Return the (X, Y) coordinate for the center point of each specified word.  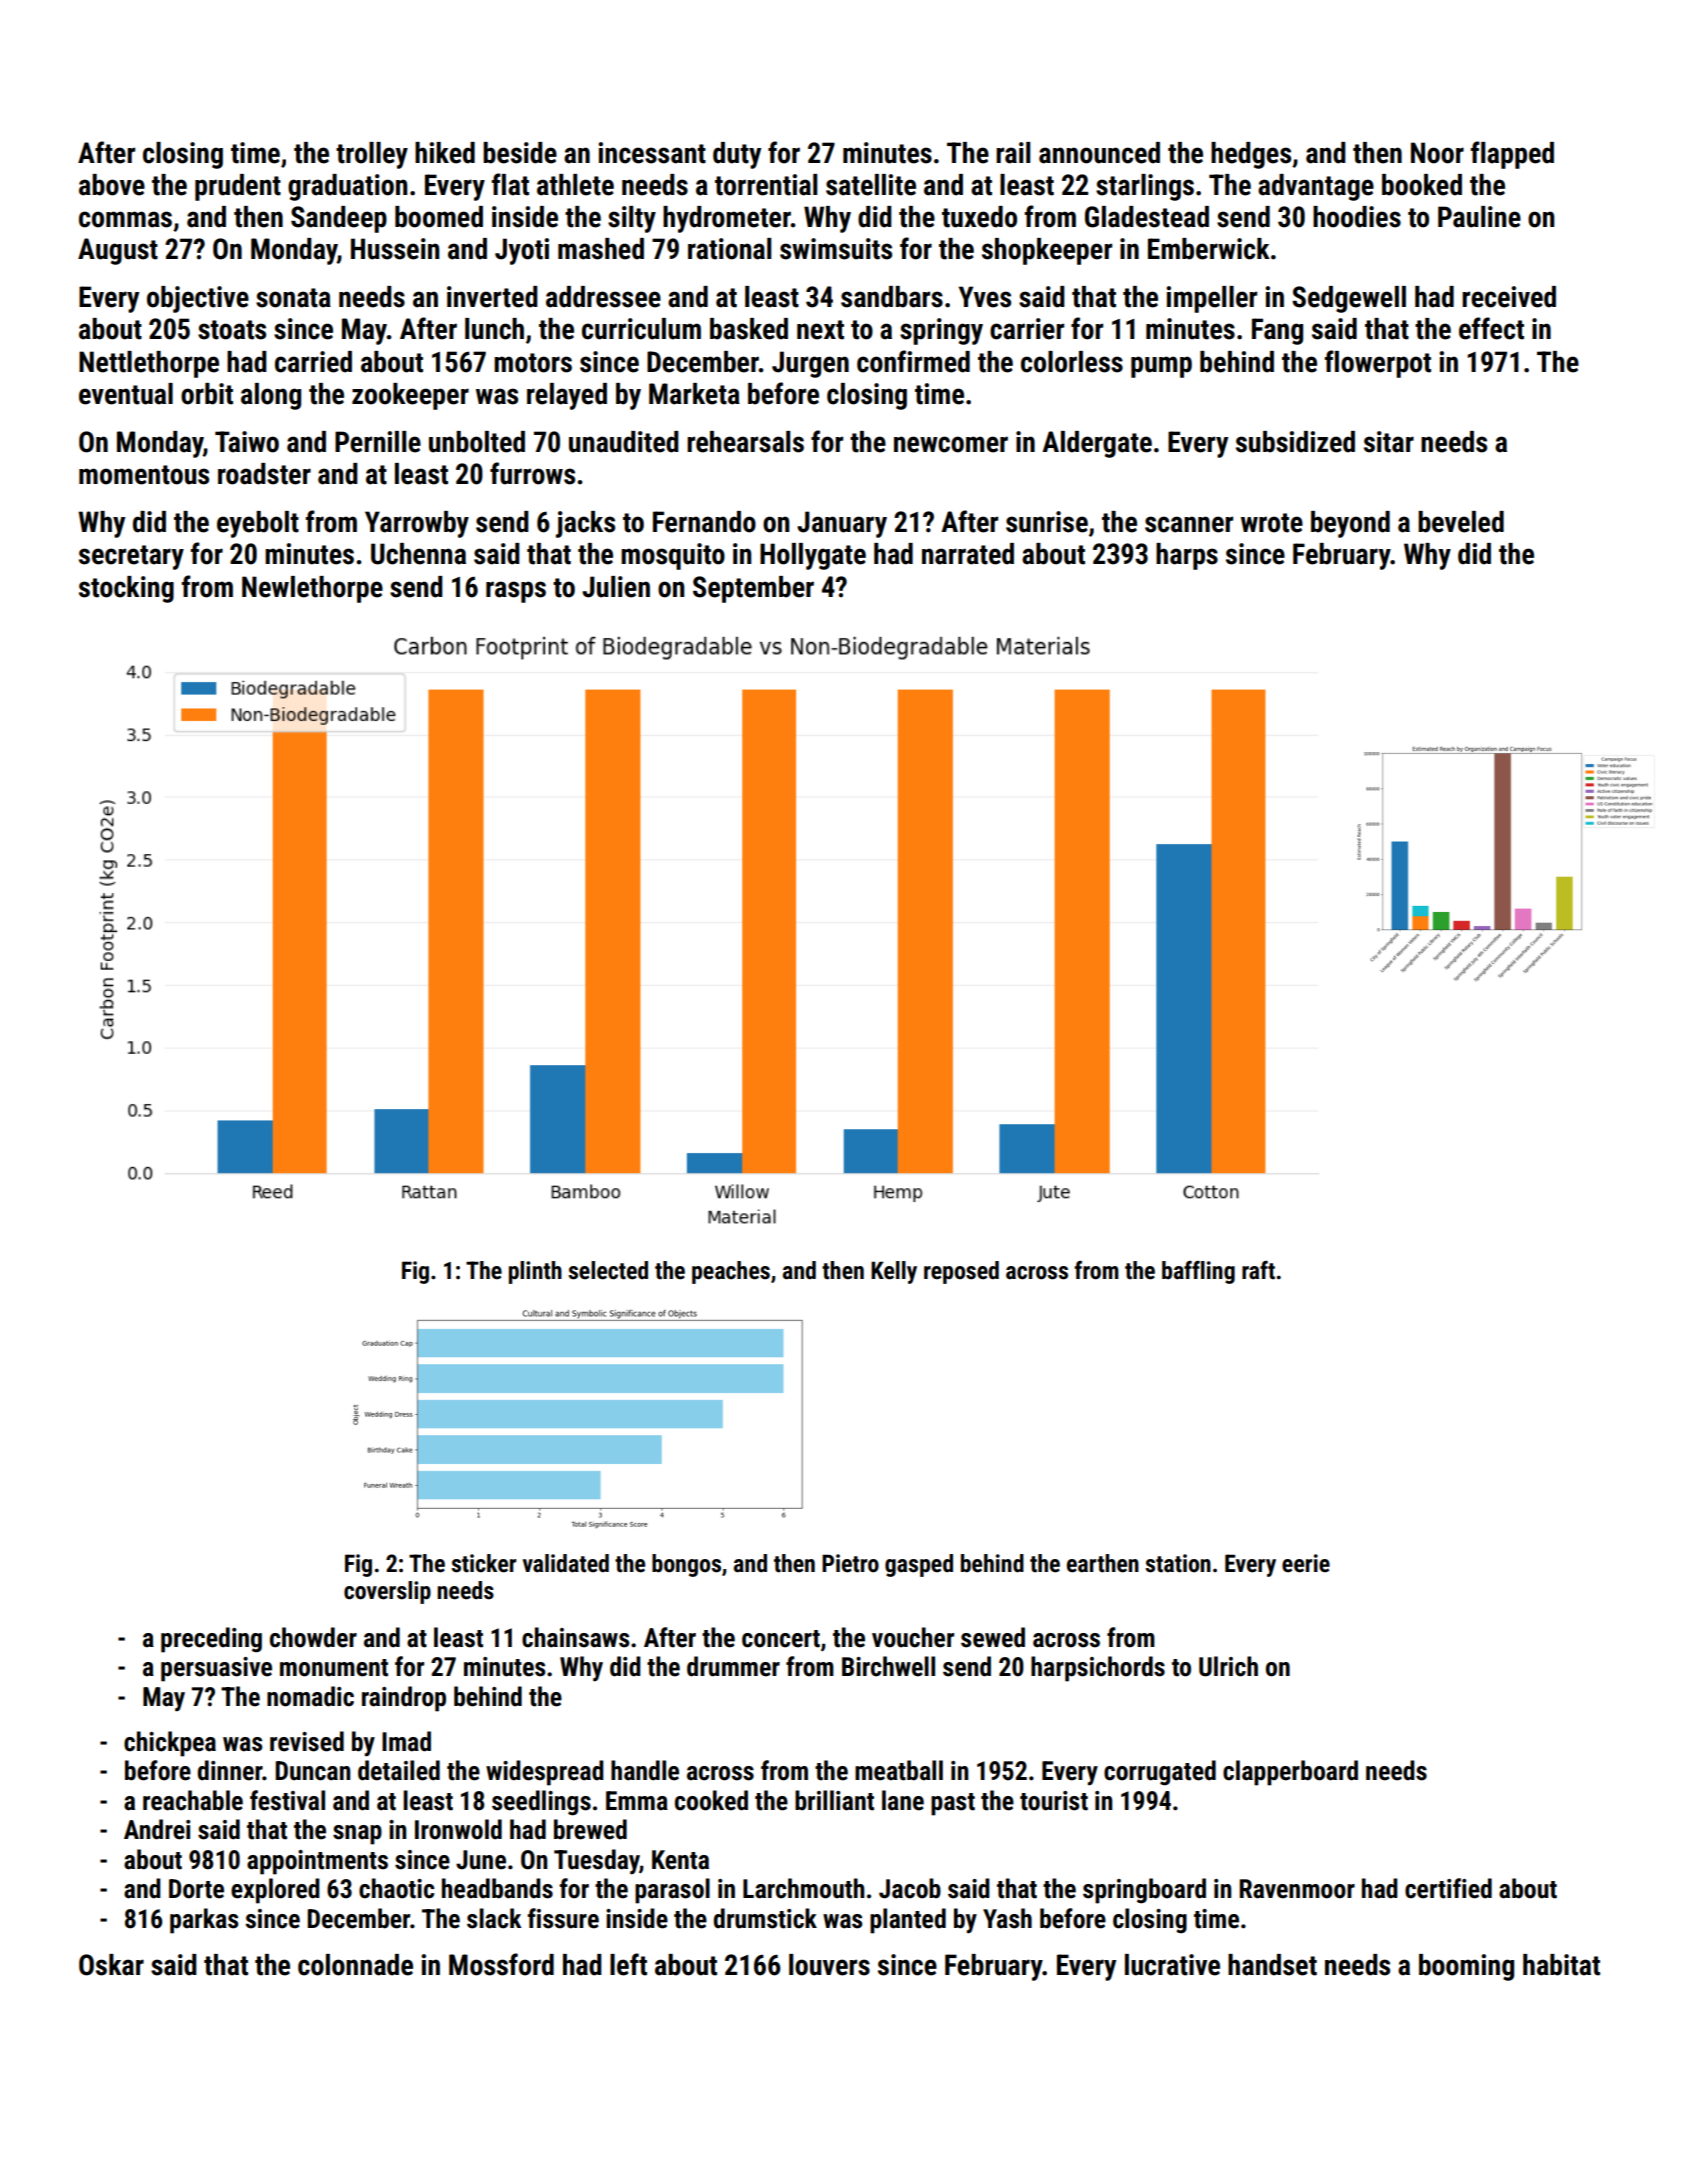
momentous (144, 475)
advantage (1316, 187)
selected (608, 1270)
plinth (535, 1272)
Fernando (704, 522)
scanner (1189, 524)
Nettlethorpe (149, 364)
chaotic (397, 1888)
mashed (601, 249)
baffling (1198, 1272)
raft (1258, 1270)
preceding (211, 1640)
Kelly (894, 1272)
